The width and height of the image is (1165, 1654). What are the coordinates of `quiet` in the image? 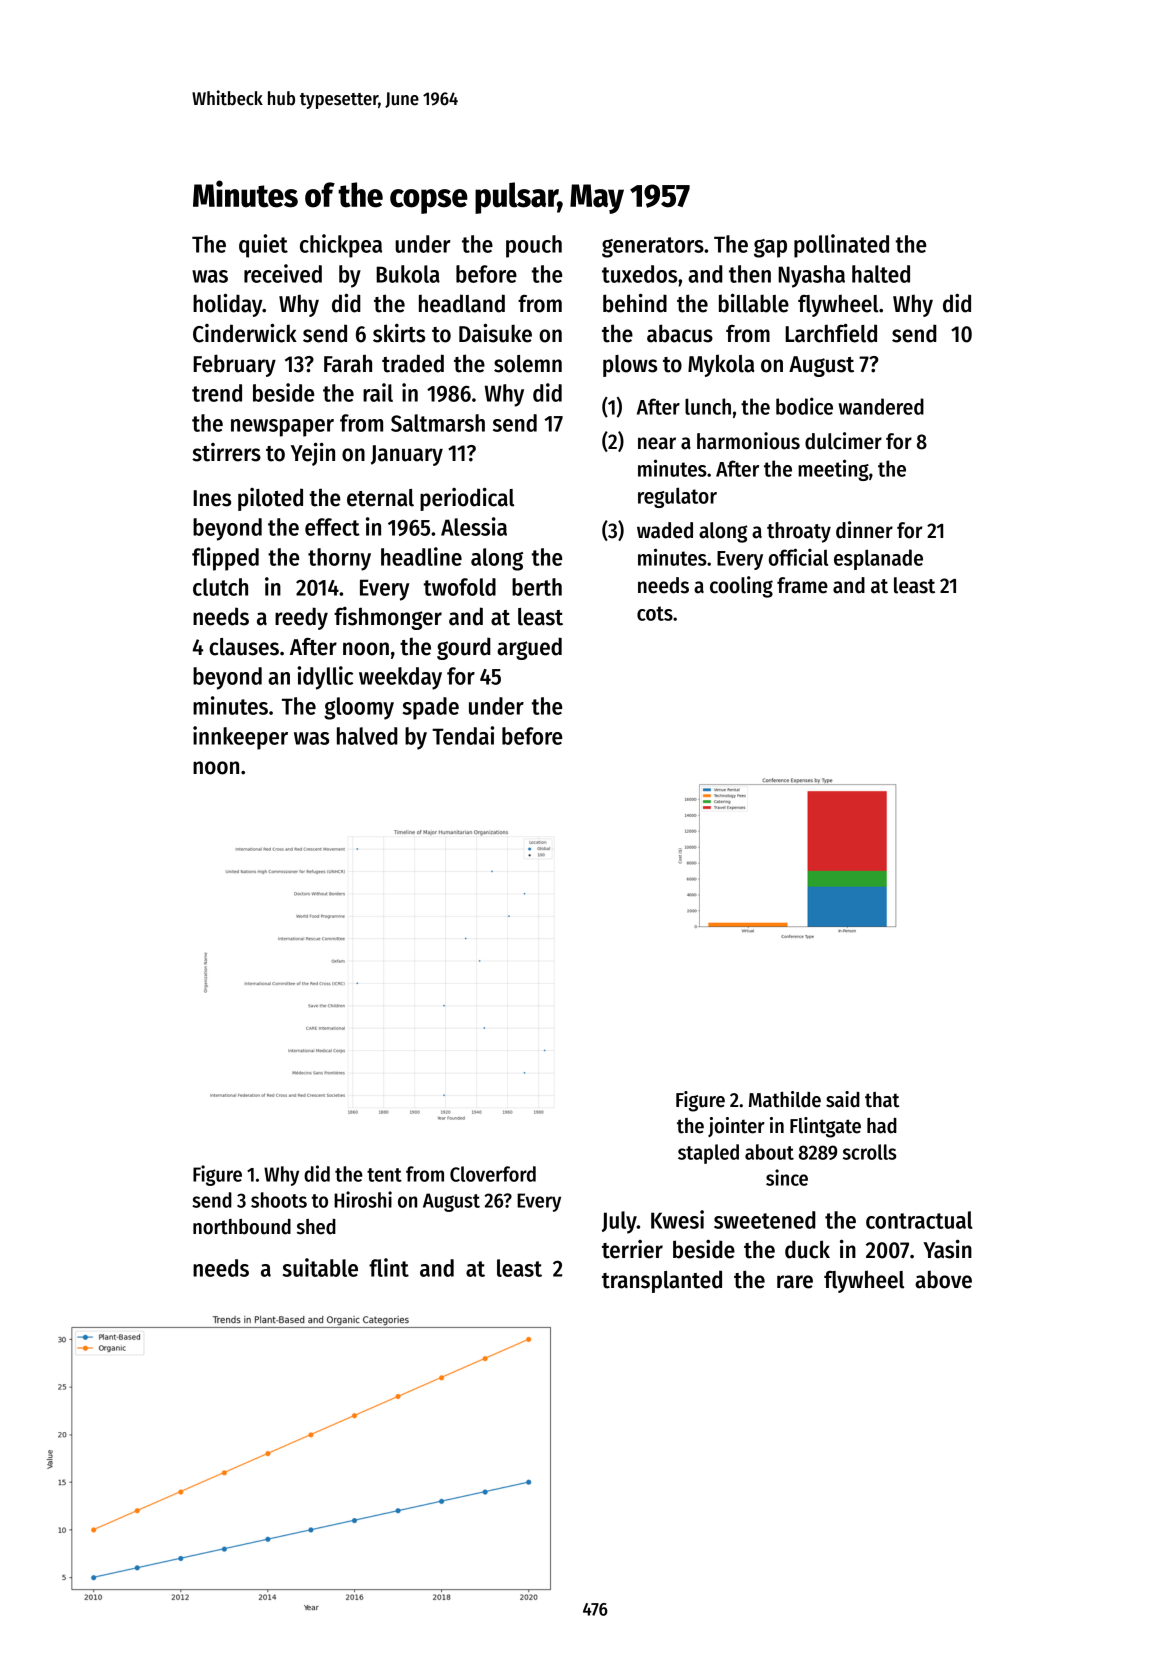 It's located at (263, 246).
